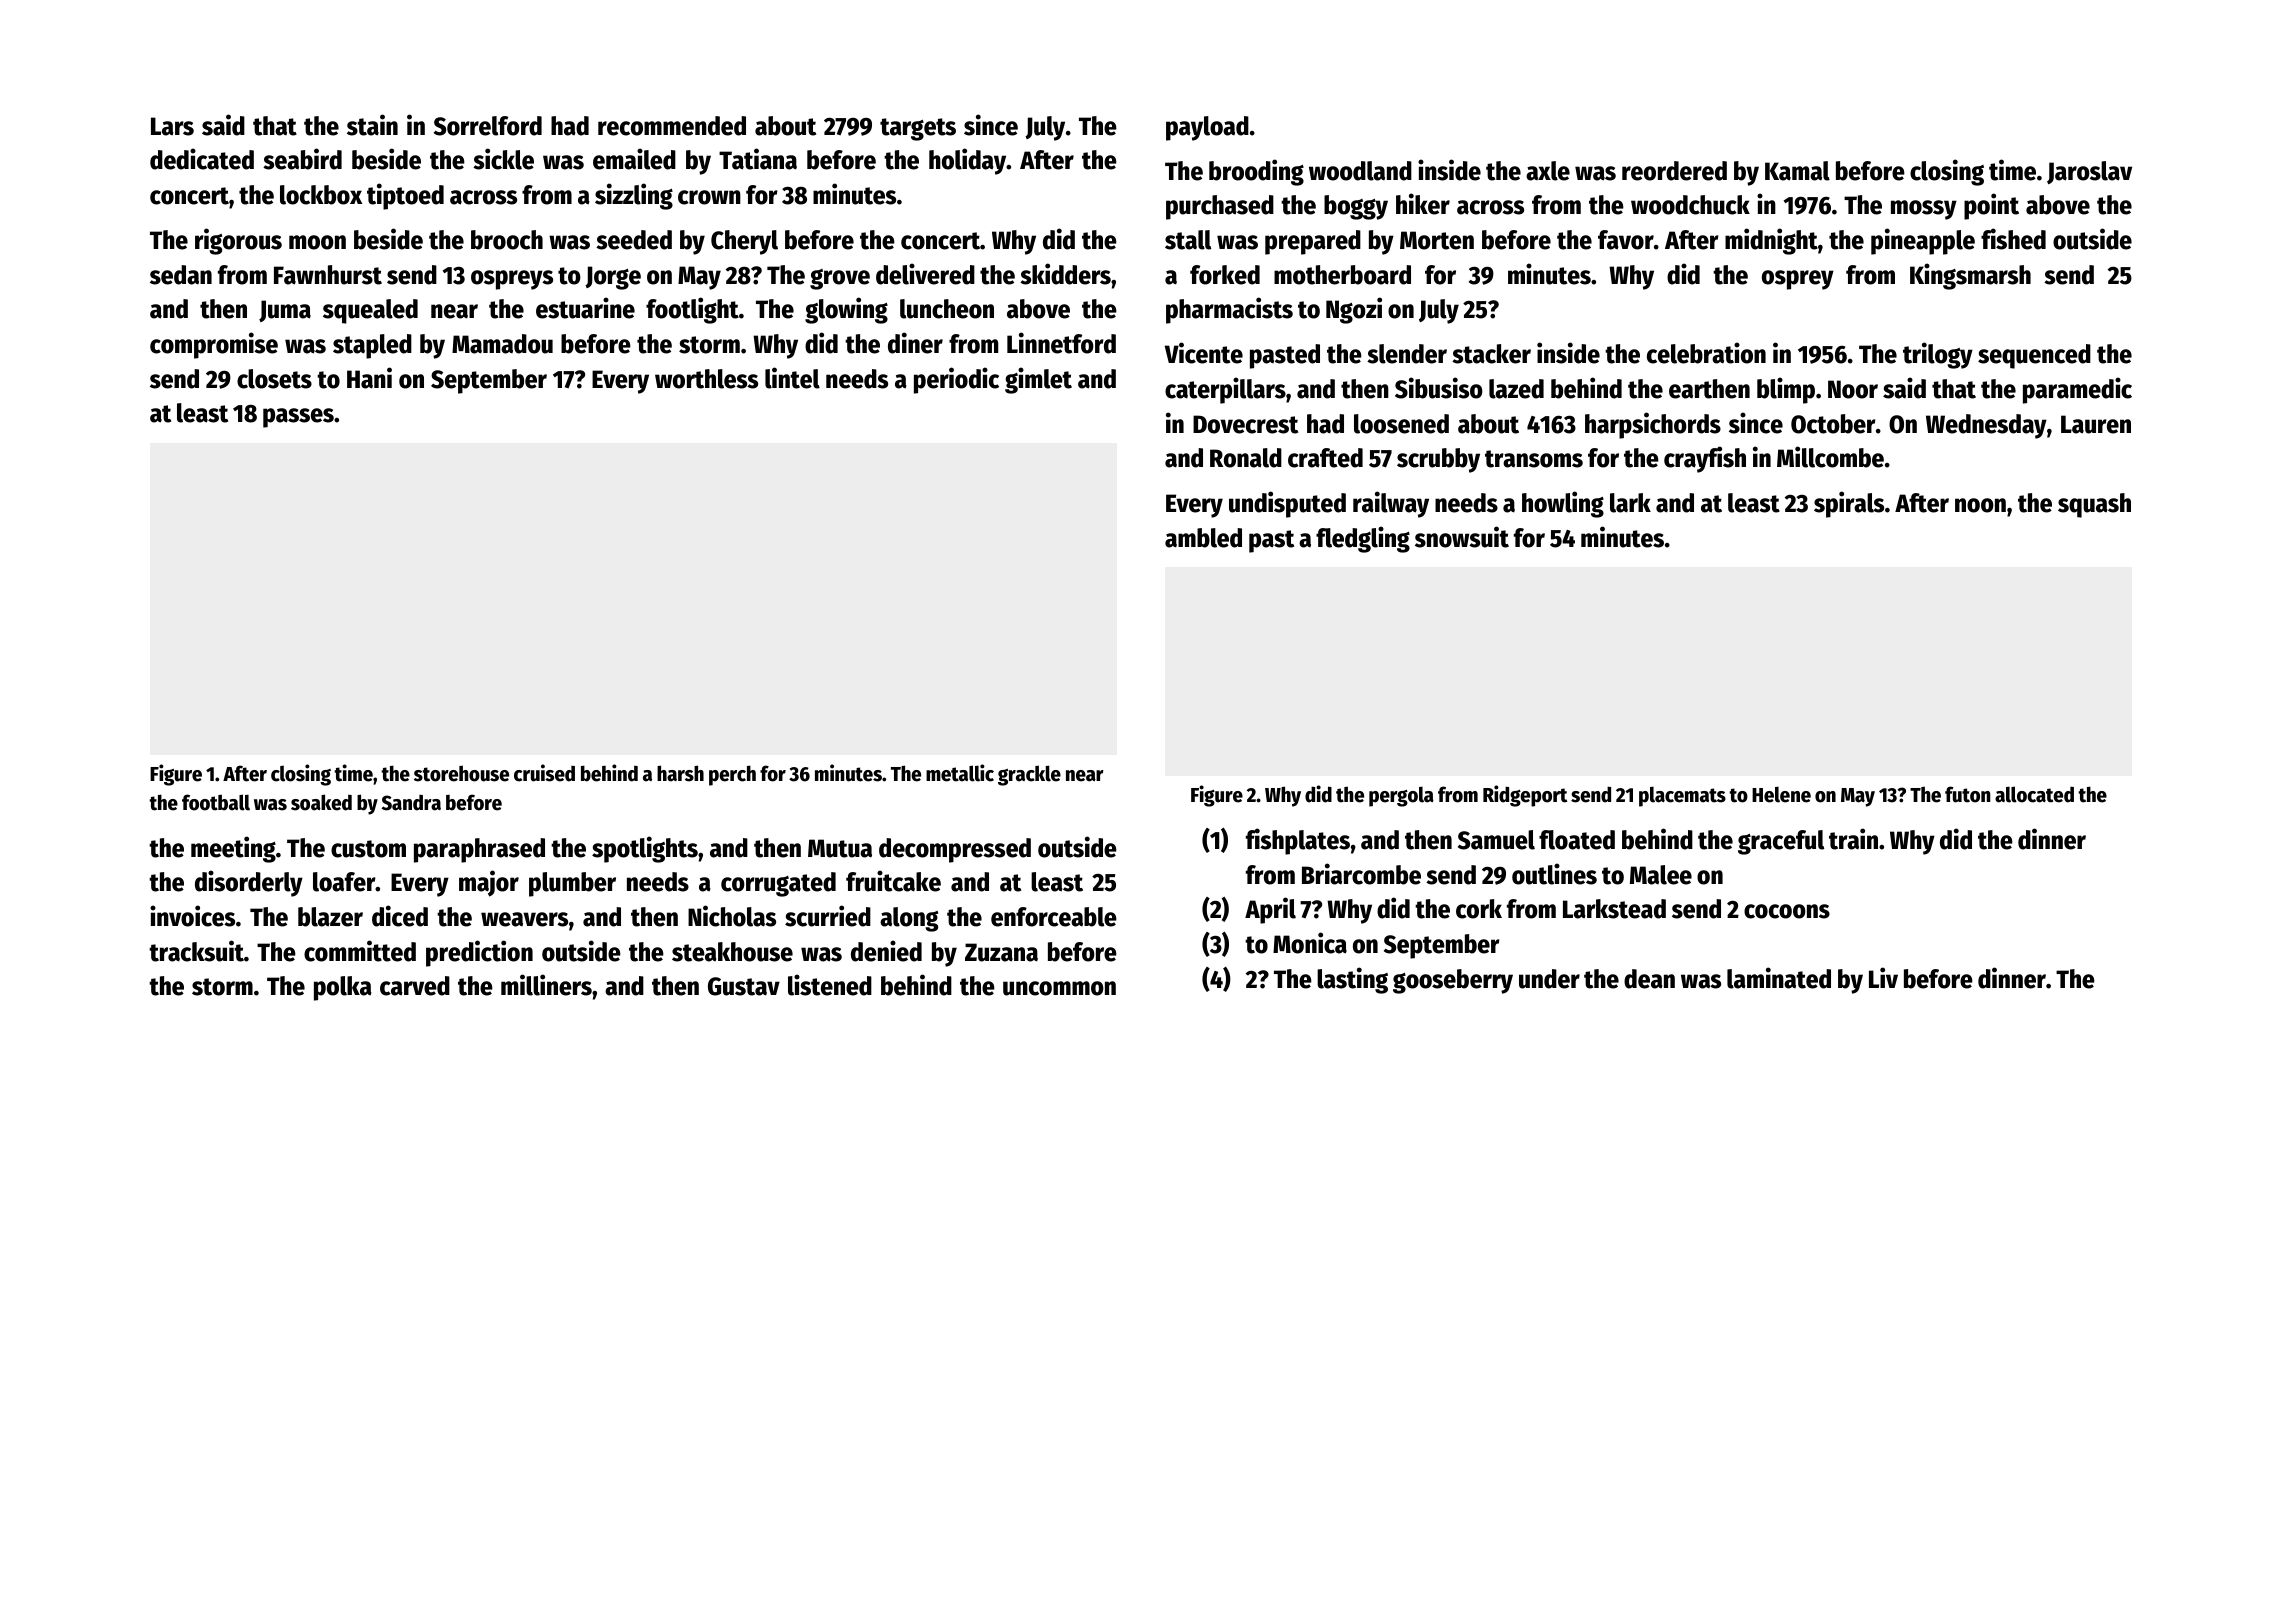 Image resolution: width=2282 pixels, height=1614 pixels. I want to click on Morten, so click(1437, 240).
